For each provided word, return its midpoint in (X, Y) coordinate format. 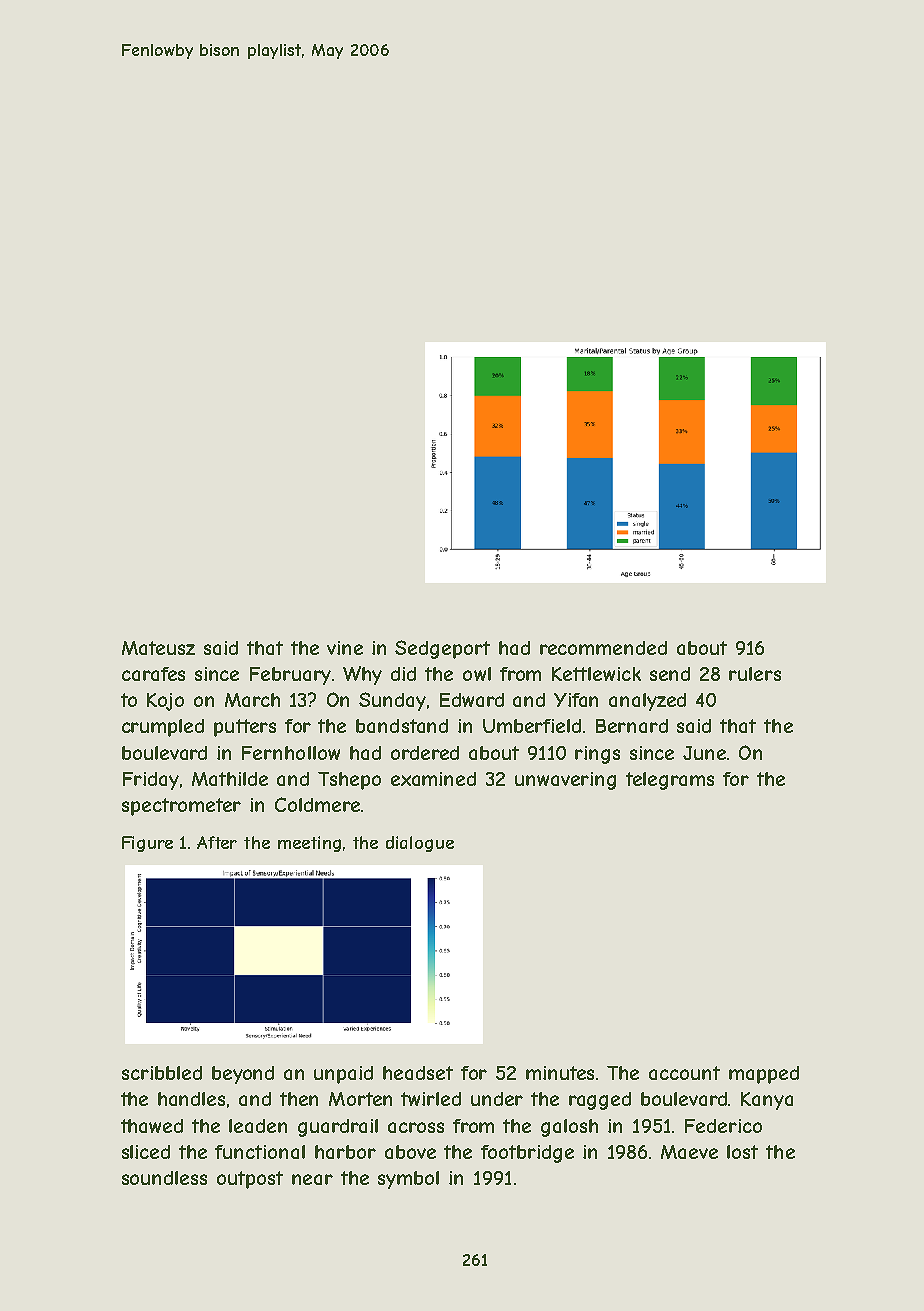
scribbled (162, 1073)
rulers (755, 674)
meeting (309, 844)
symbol (408, 1180)
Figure (147, 844)
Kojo (165, 702)
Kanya (767, 1101)
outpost (250, 1180)
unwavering (565, 781)
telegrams (670, 781)
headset (418, 1073)
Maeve (689, 1152)
